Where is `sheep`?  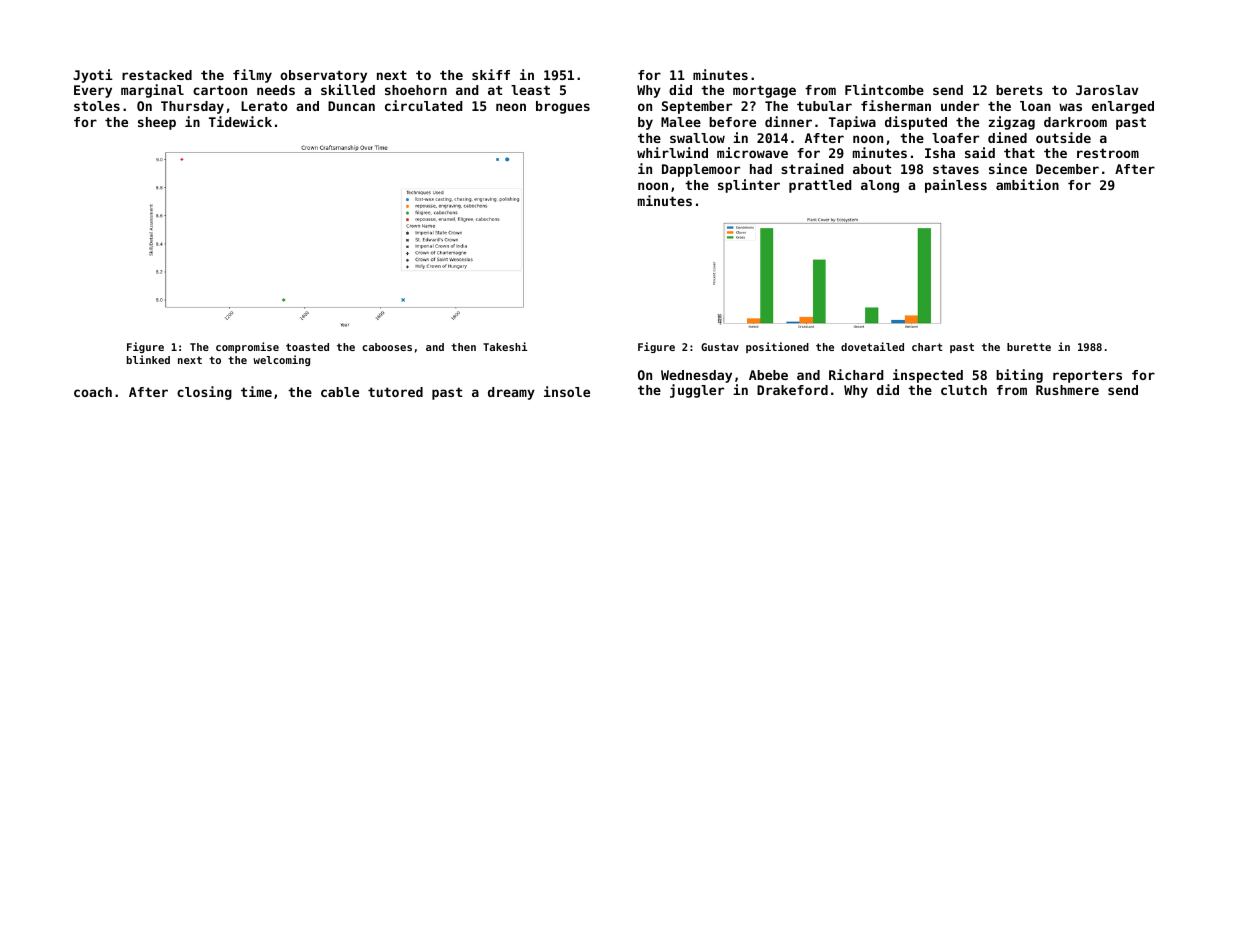
sheep is located at coordinates (157, 123).
